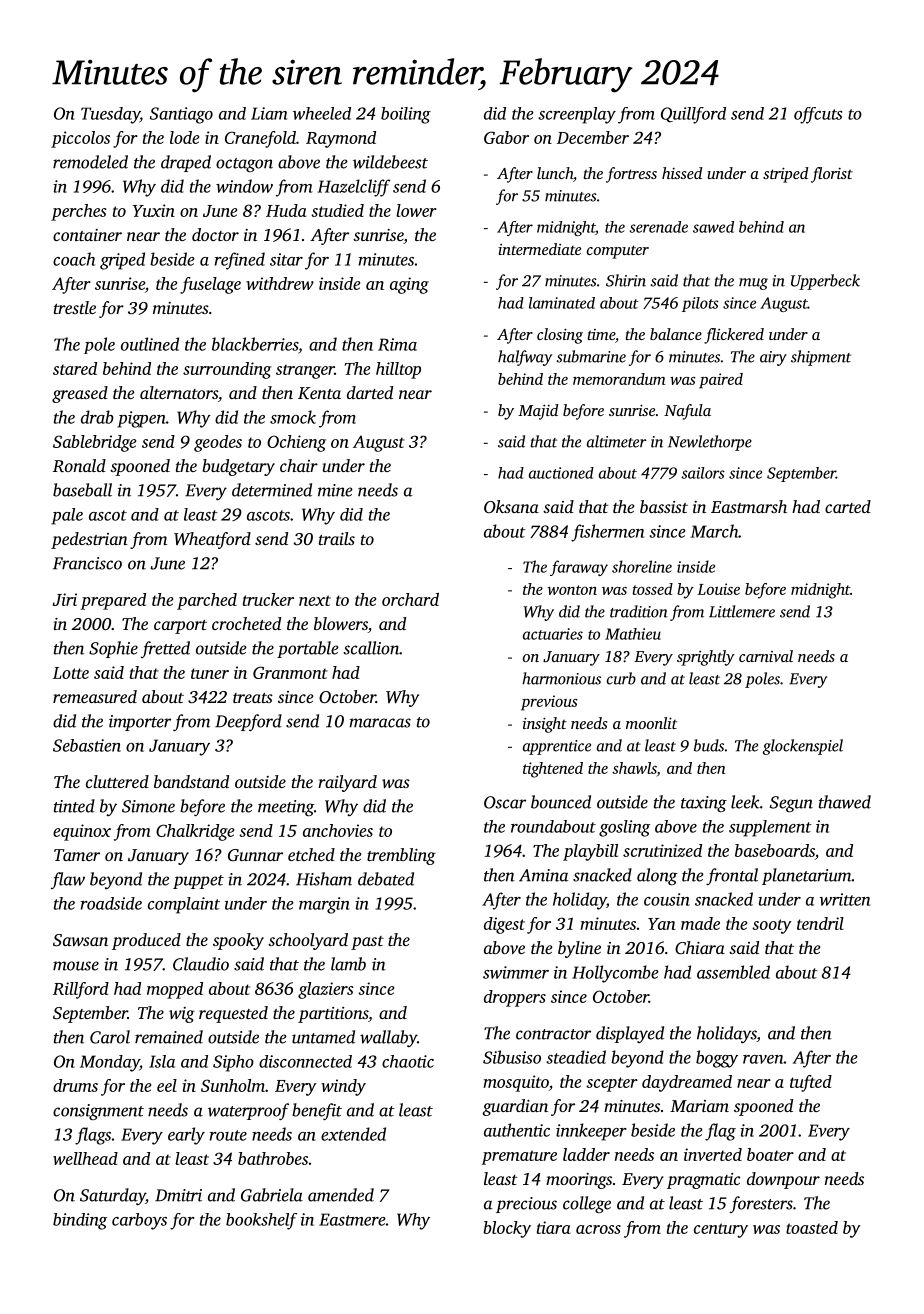  I want to click on mug, so click(753, 284).
